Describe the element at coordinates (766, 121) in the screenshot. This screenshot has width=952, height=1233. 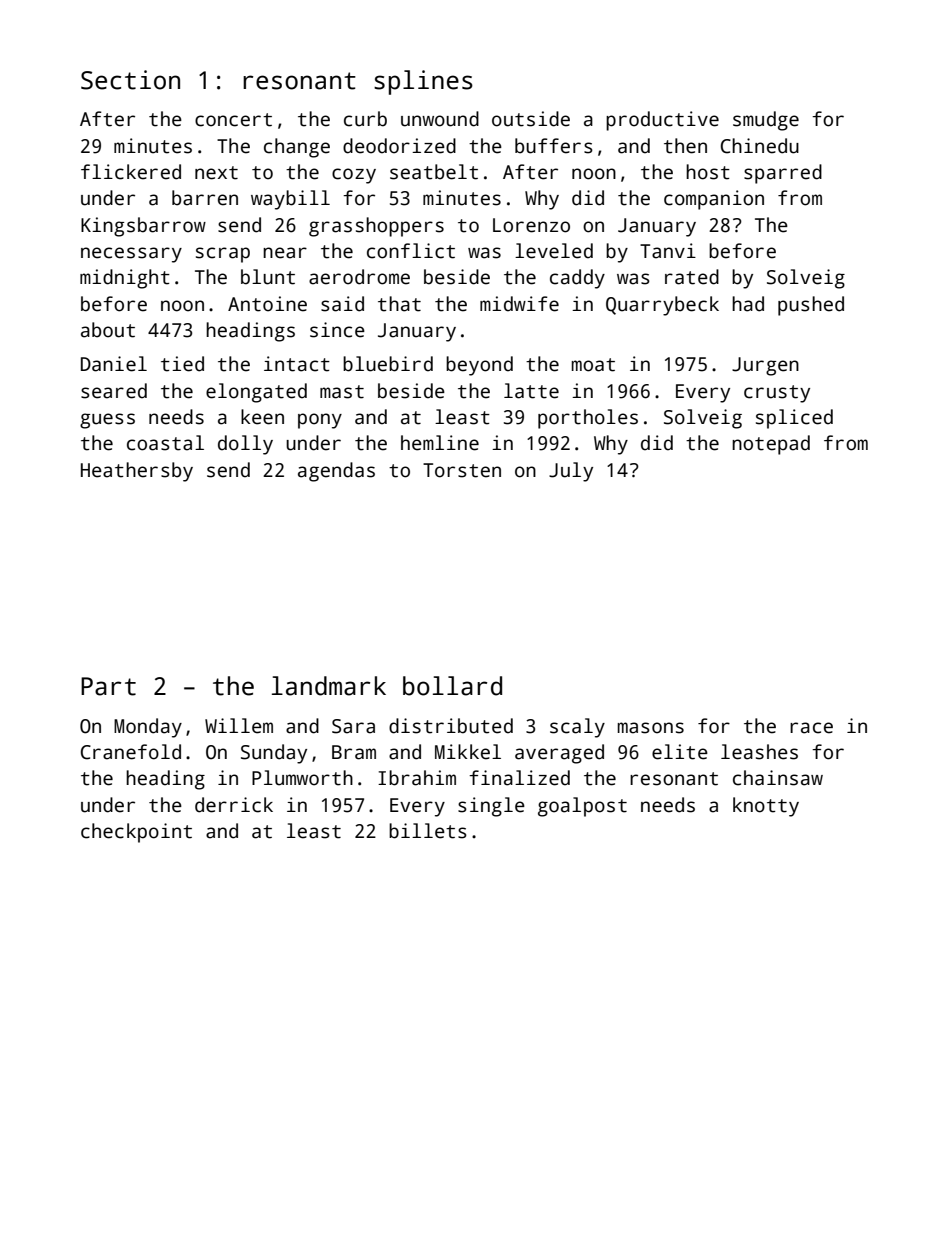
I see `smudge` at that location.
